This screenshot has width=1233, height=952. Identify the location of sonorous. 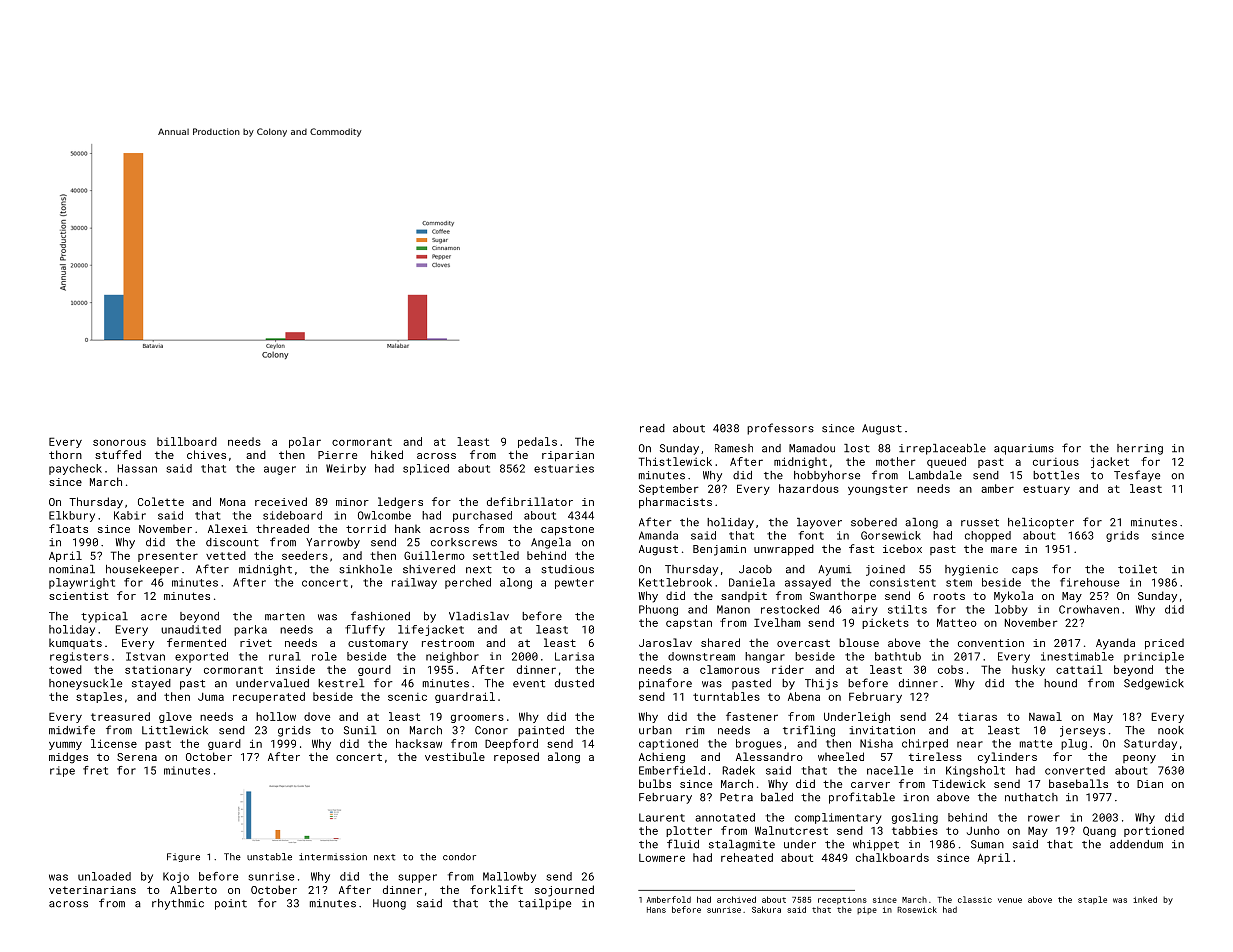
(119, 442).
